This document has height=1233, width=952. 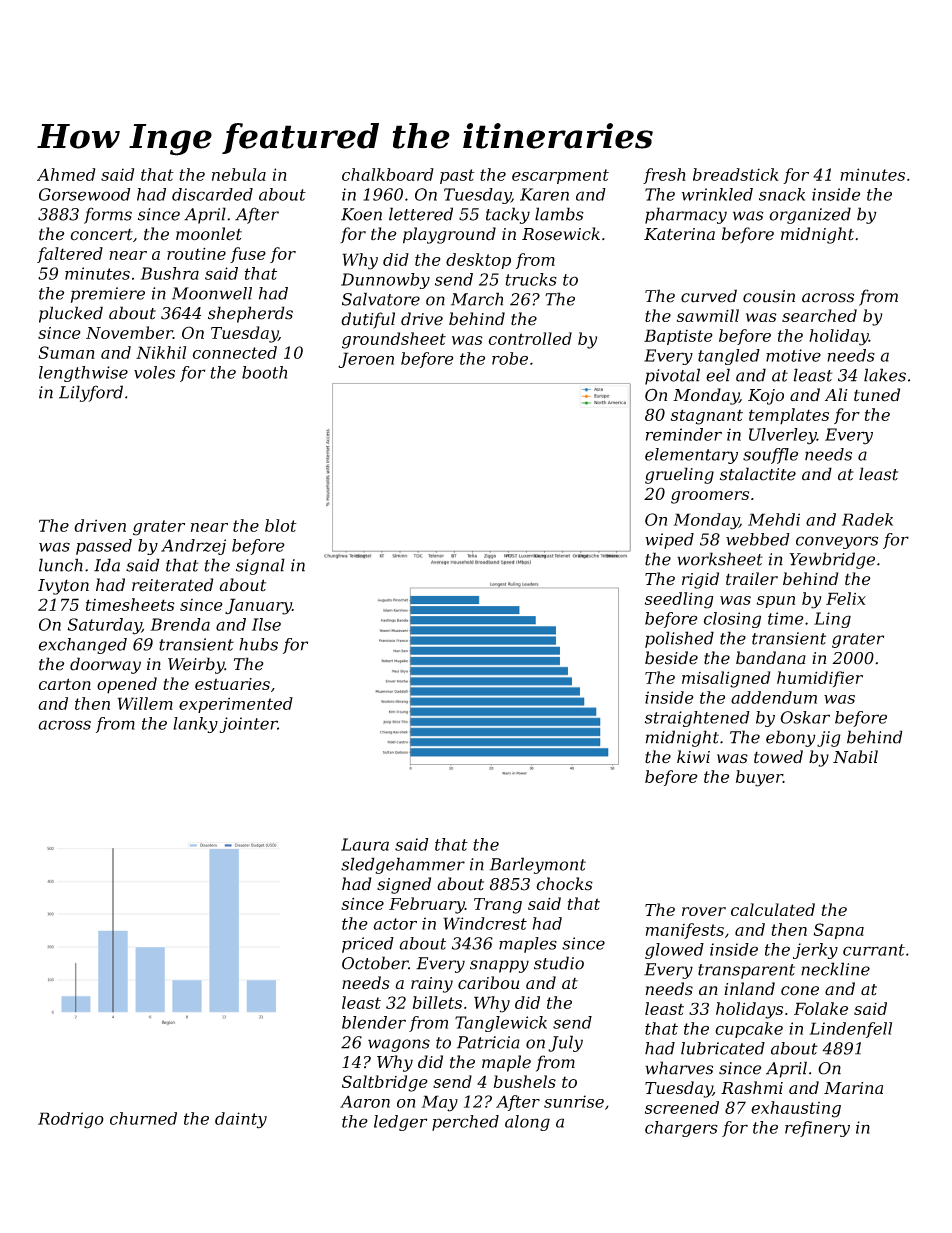 I want to click on desktop, so click(x=478, y=261).
